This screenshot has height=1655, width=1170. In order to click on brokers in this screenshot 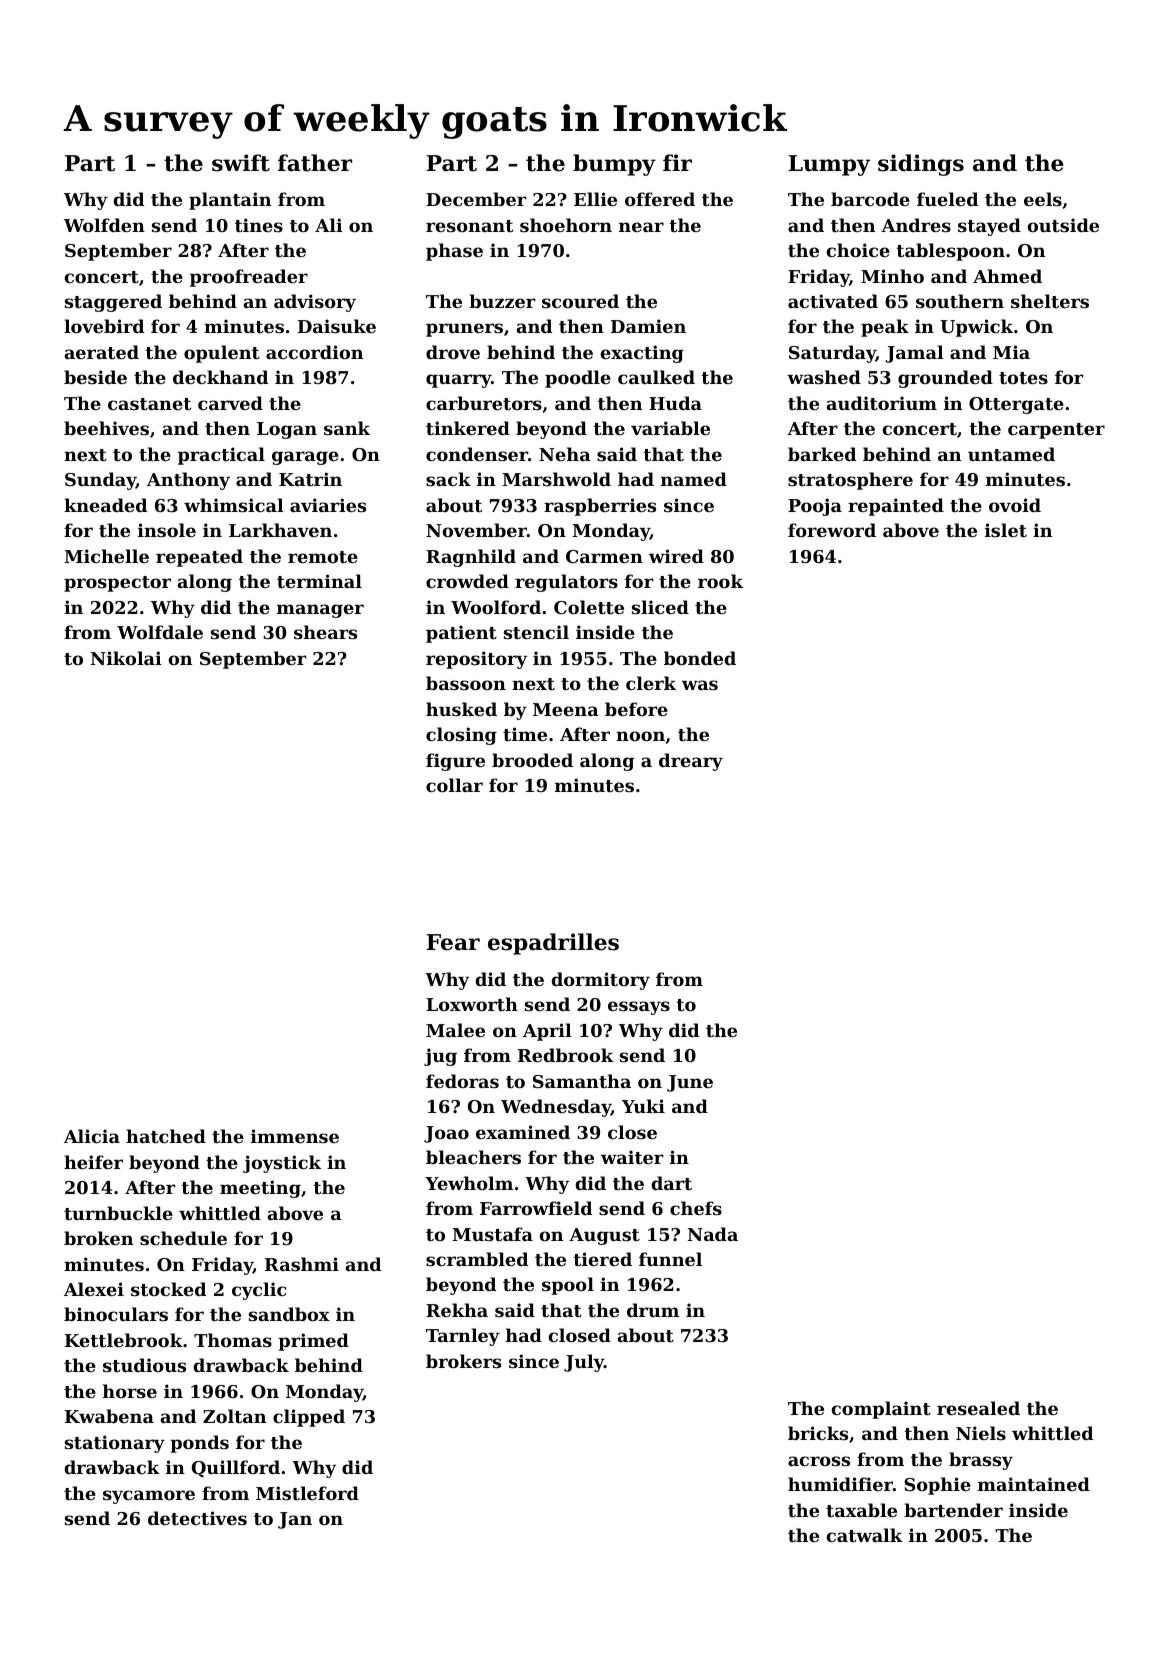, I will do `click(463, 1361)`.
